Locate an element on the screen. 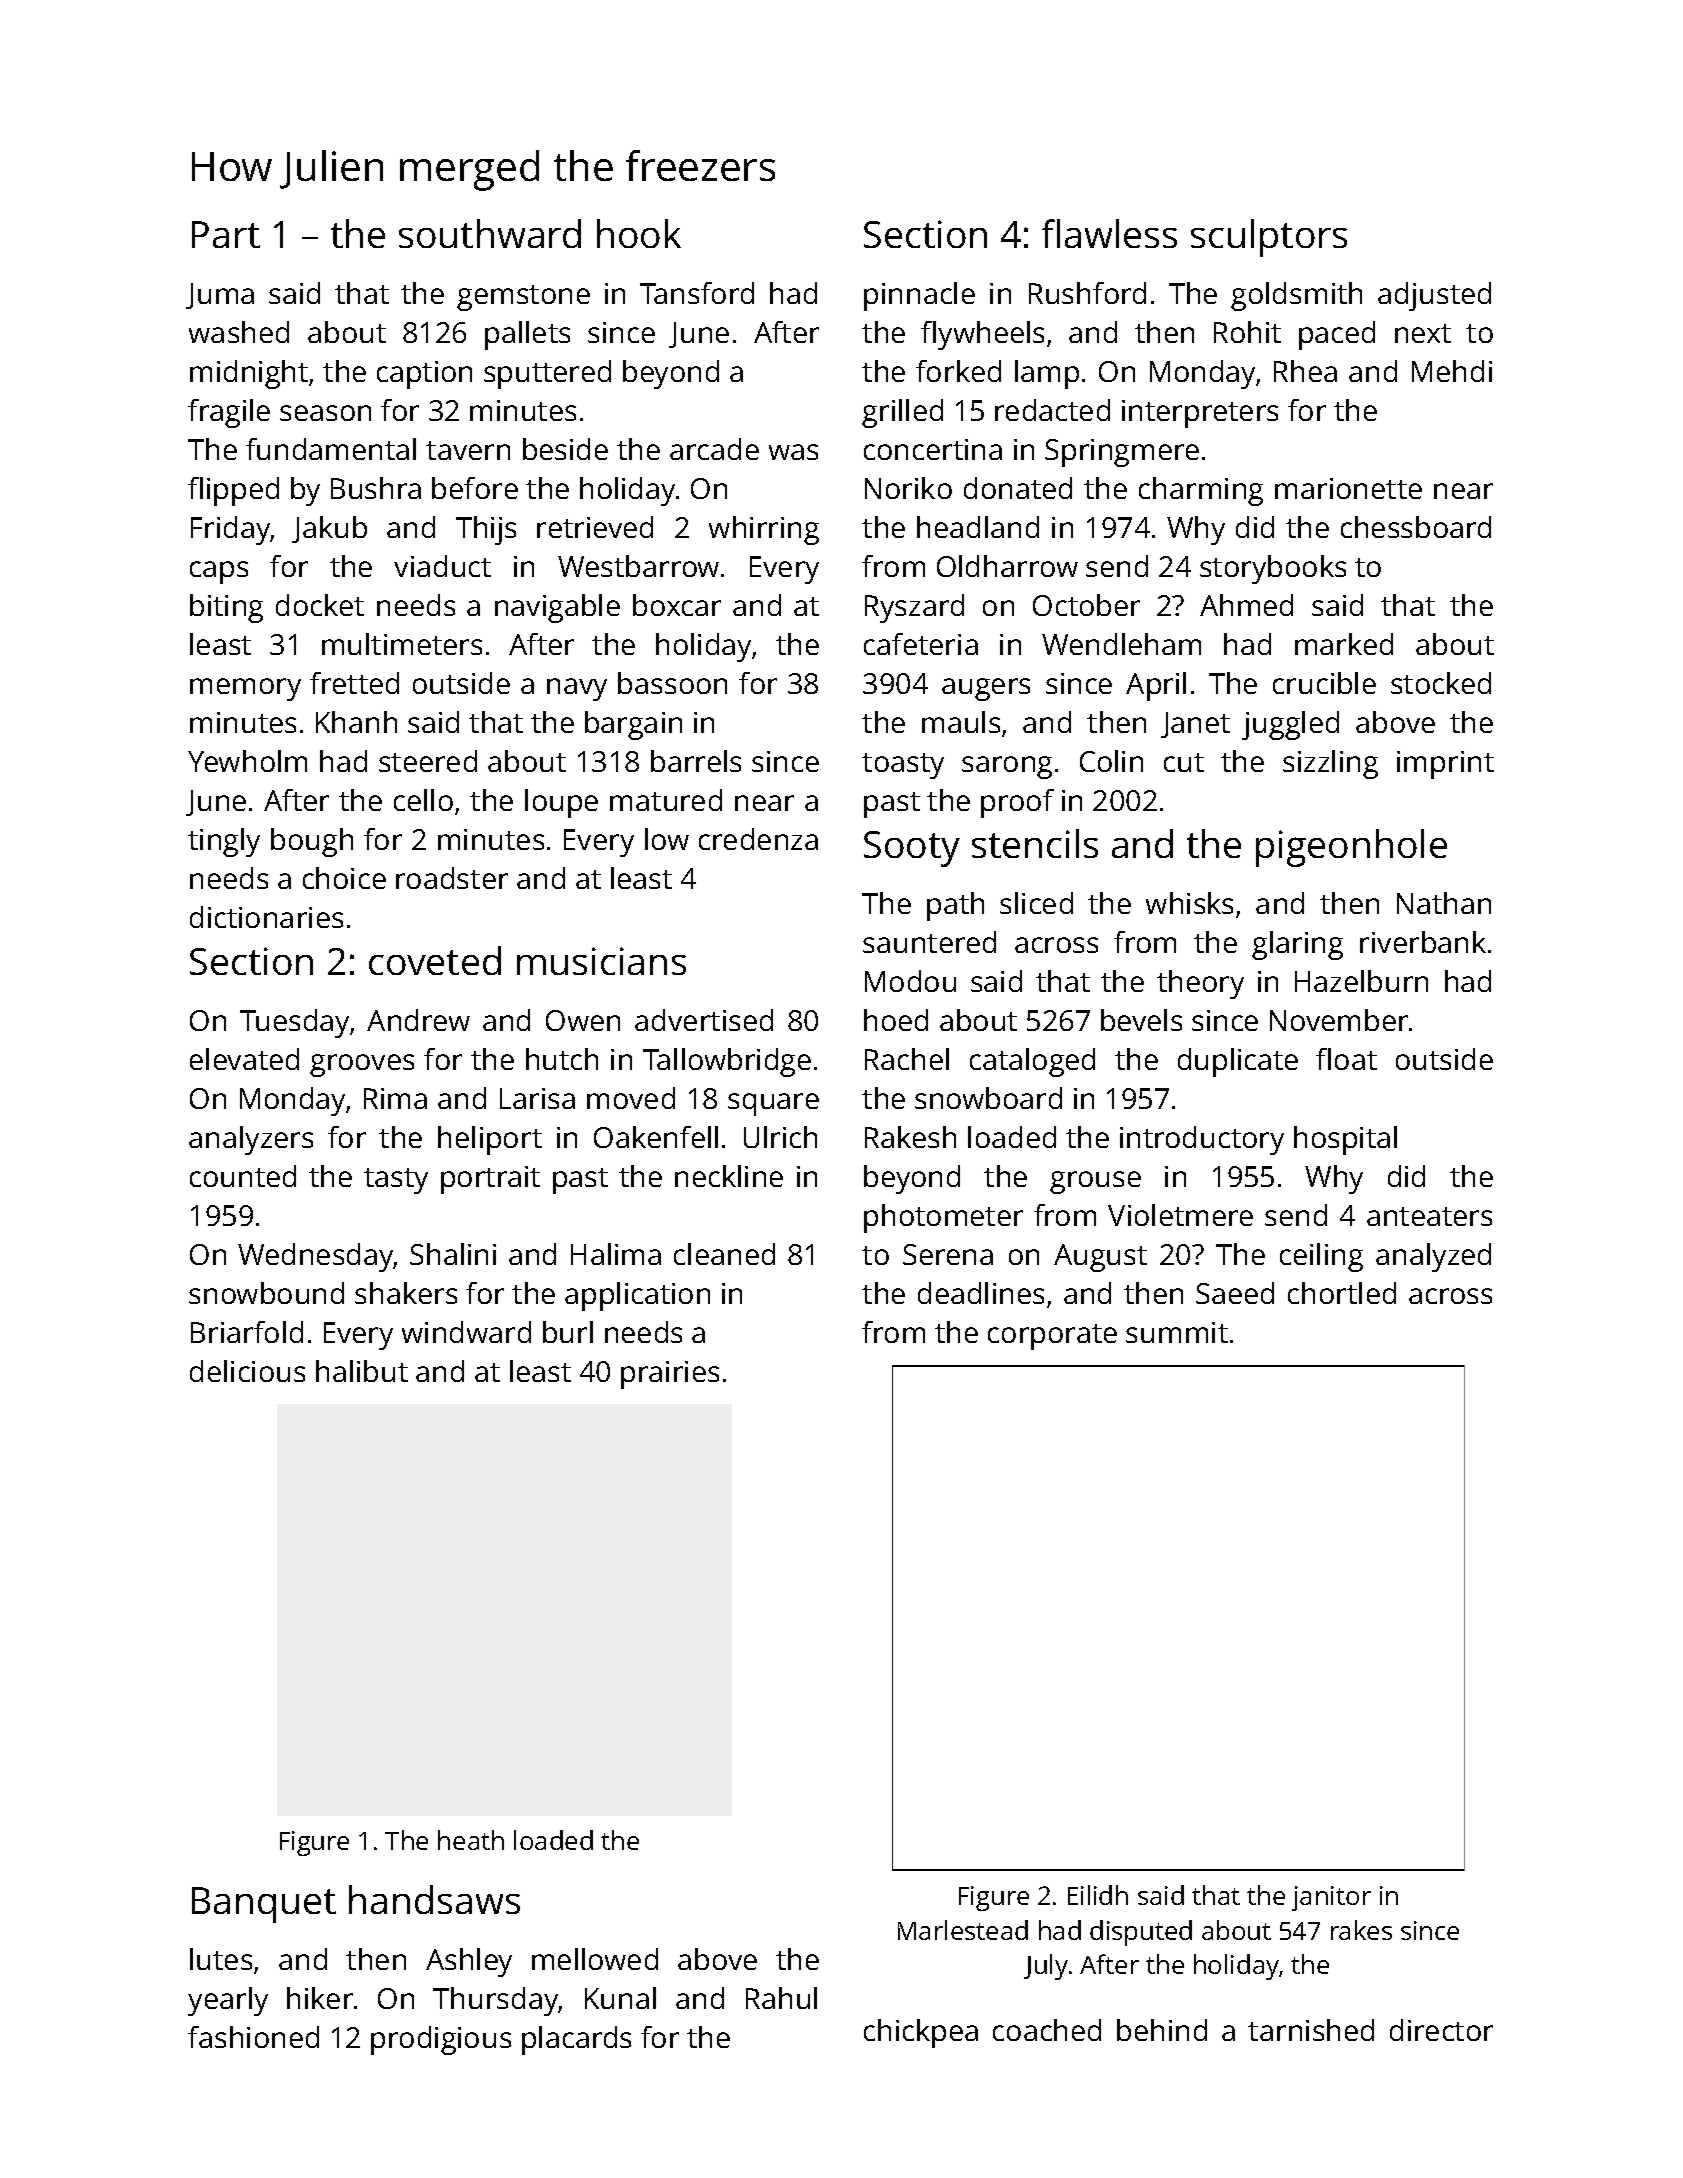  counted is located at coordinates (243, 1176).
